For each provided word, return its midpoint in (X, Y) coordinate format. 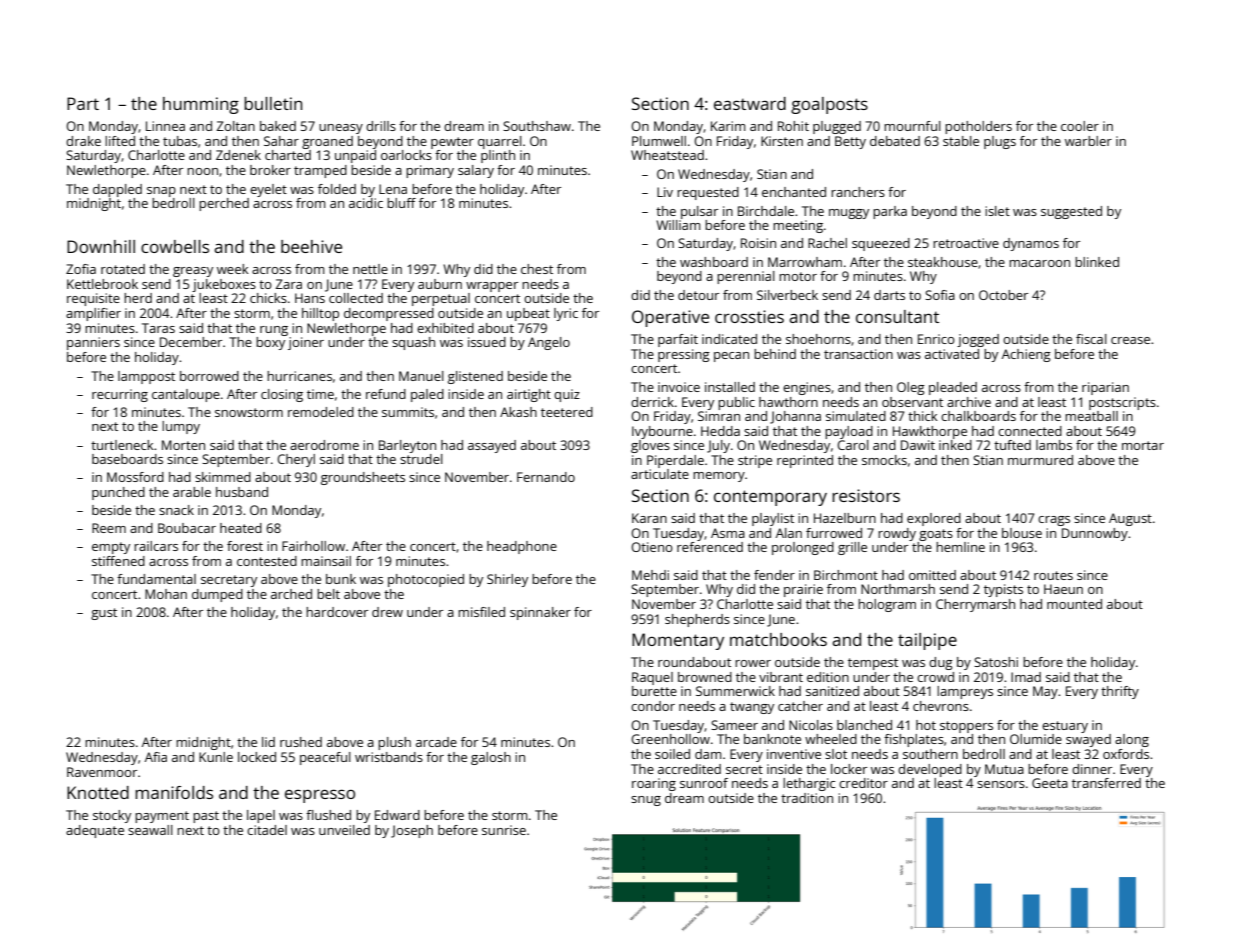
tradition (807, 798)
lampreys (965, 692)
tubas (180, 141)
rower (753, 663)
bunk (341, 579)
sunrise (504, 830)
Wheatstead (667, 155)
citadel (267, 830)
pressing (684, 355)
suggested (1071, 212)
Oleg (911, 388)
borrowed (209, 376)
